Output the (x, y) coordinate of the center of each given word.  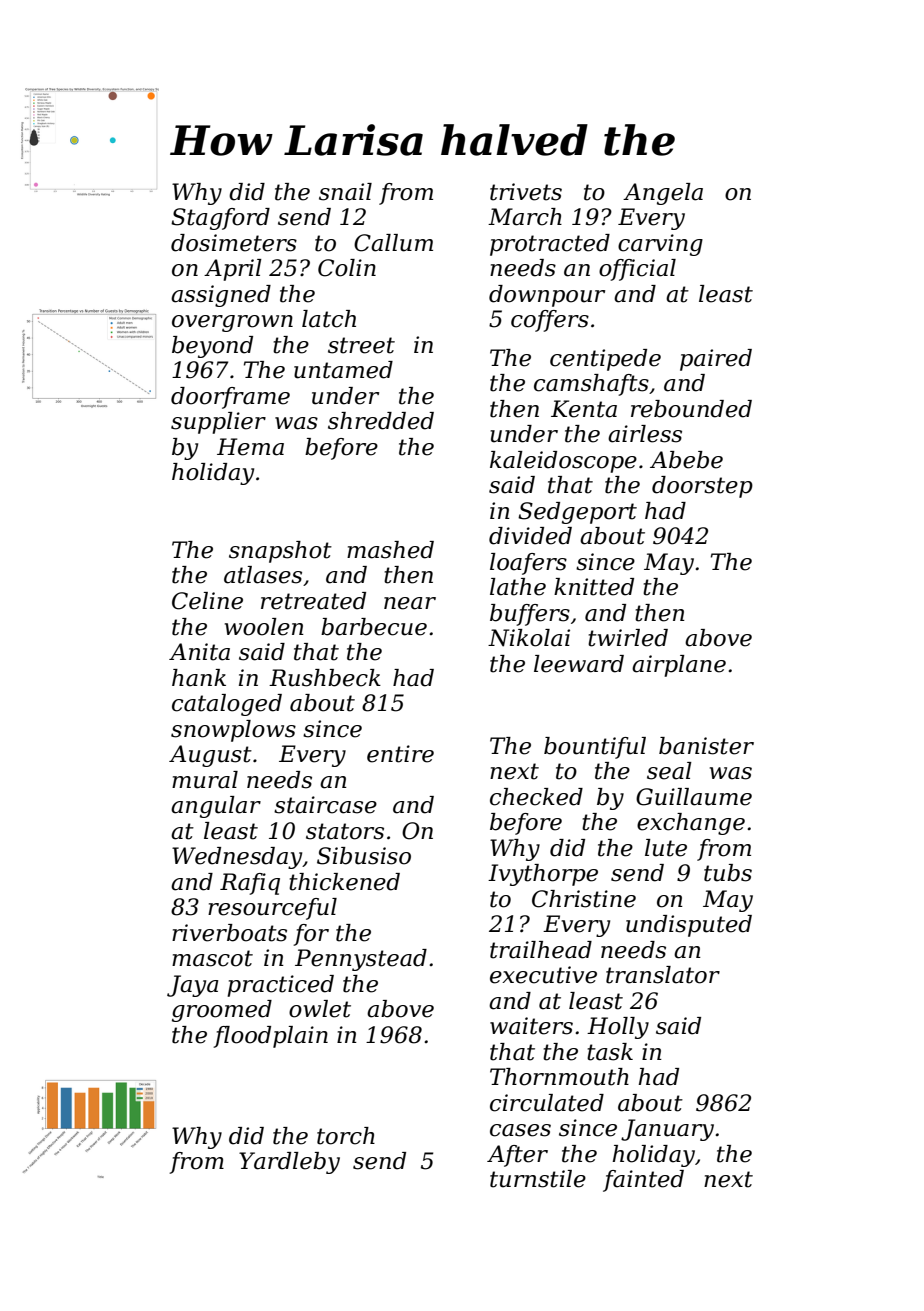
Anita (199, 652)
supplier (218, 423)
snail (345, 192)
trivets (526, 192)
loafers (528, 564)
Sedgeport (577, 513)
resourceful (272, 909)
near (410, 603)
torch (346, 1136)
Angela (663, 194)
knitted (594, 587)
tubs (728, 873)
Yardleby (289, 1163)
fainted (643, 1181)
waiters (531, 1026)
